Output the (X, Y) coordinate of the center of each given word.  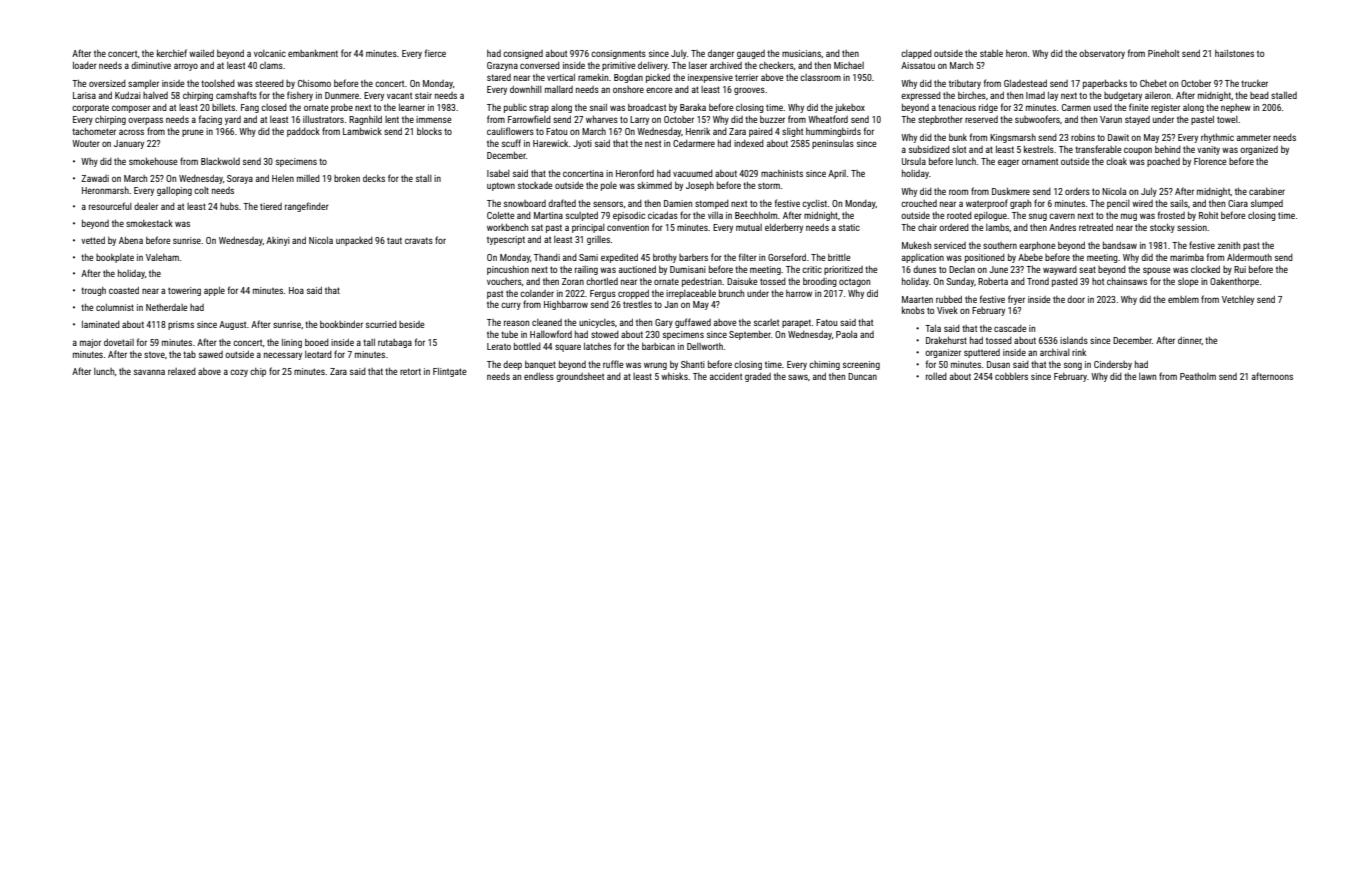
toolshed (218, 83)
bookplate (115, 258)
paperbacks (1105, 84)
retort (410, 371)
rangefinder (307, 207)
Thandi (547, 257)
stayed (1137, 120)
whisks (674, 376)
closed (274, 107)
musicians (801, 53)
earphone (1037, 246)
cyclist (814, 204)
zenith (1228, 245)
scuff (511, 143)
